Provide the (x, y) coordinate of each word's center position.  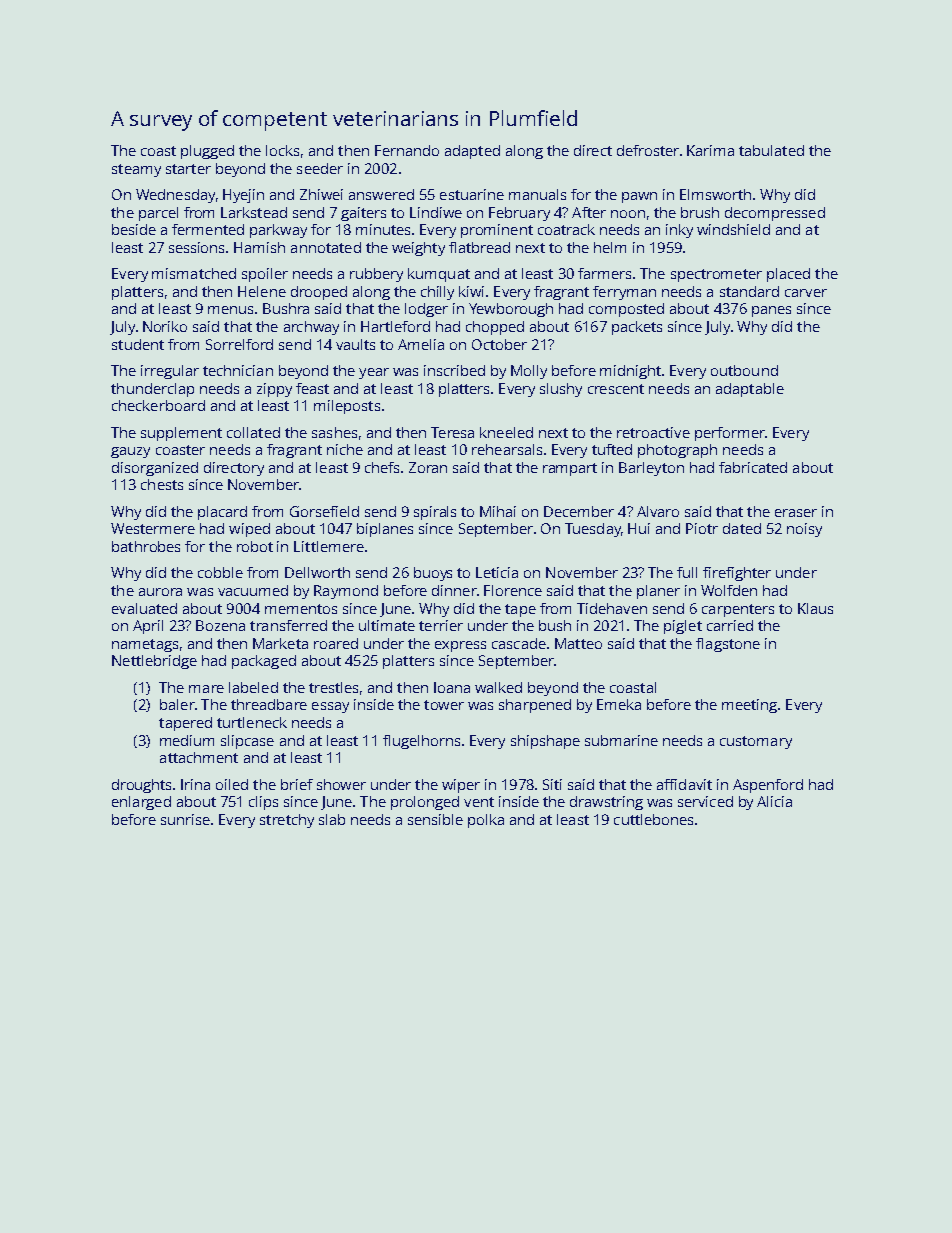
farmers (604, 273)
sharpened (535, 706)
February (519, 214)
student (138, 344)
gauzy (130, 452)
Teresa (452, 432)
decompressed (775, 214)
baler (177, 704)
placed (788, 275)
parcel (158, 214)
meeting (749, 706)
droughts (143, 786)
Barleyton (651, 469)
